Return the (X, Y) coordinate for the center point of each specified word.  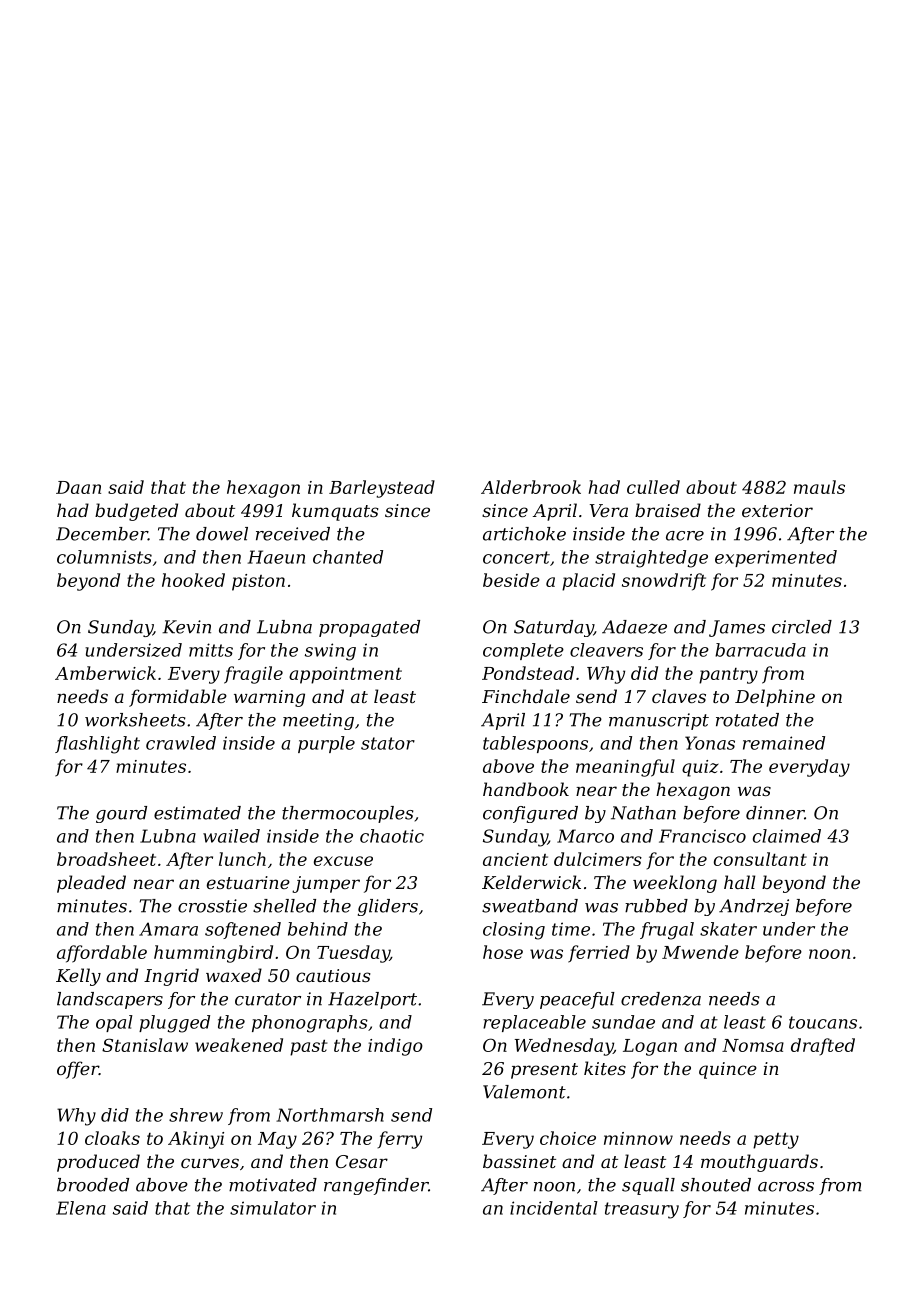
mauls (819, 487)
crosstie (212, 906)
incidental (554, 1208)
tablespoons (535, 744)
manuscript (659, 721)
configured (530, 814)
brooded (93, 1185)
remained (784, 743)
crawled (181, 743)
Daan (78, 487)
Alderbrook (531, 487)
